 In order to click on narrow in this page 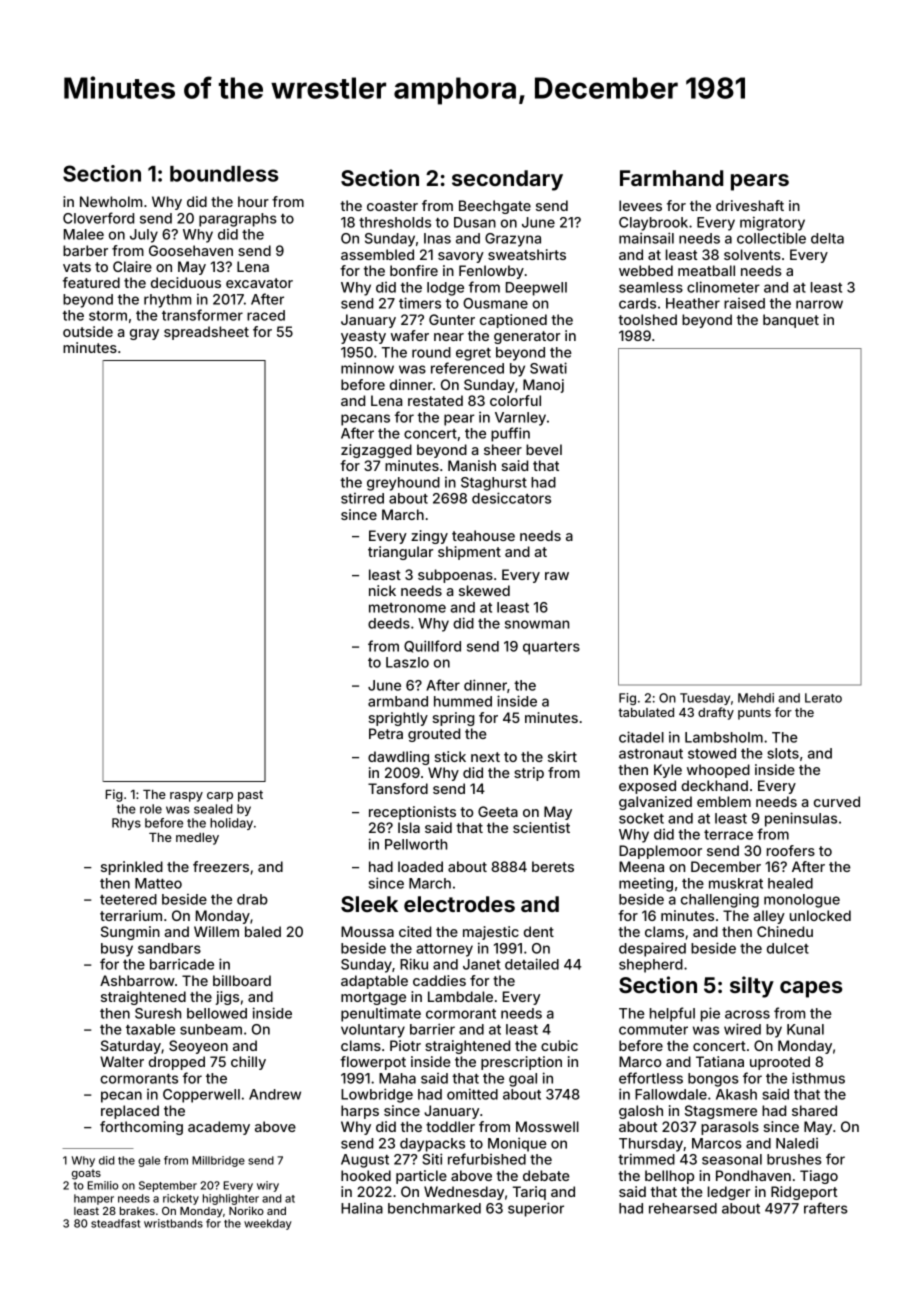, I will do `click(819, 304)`.
